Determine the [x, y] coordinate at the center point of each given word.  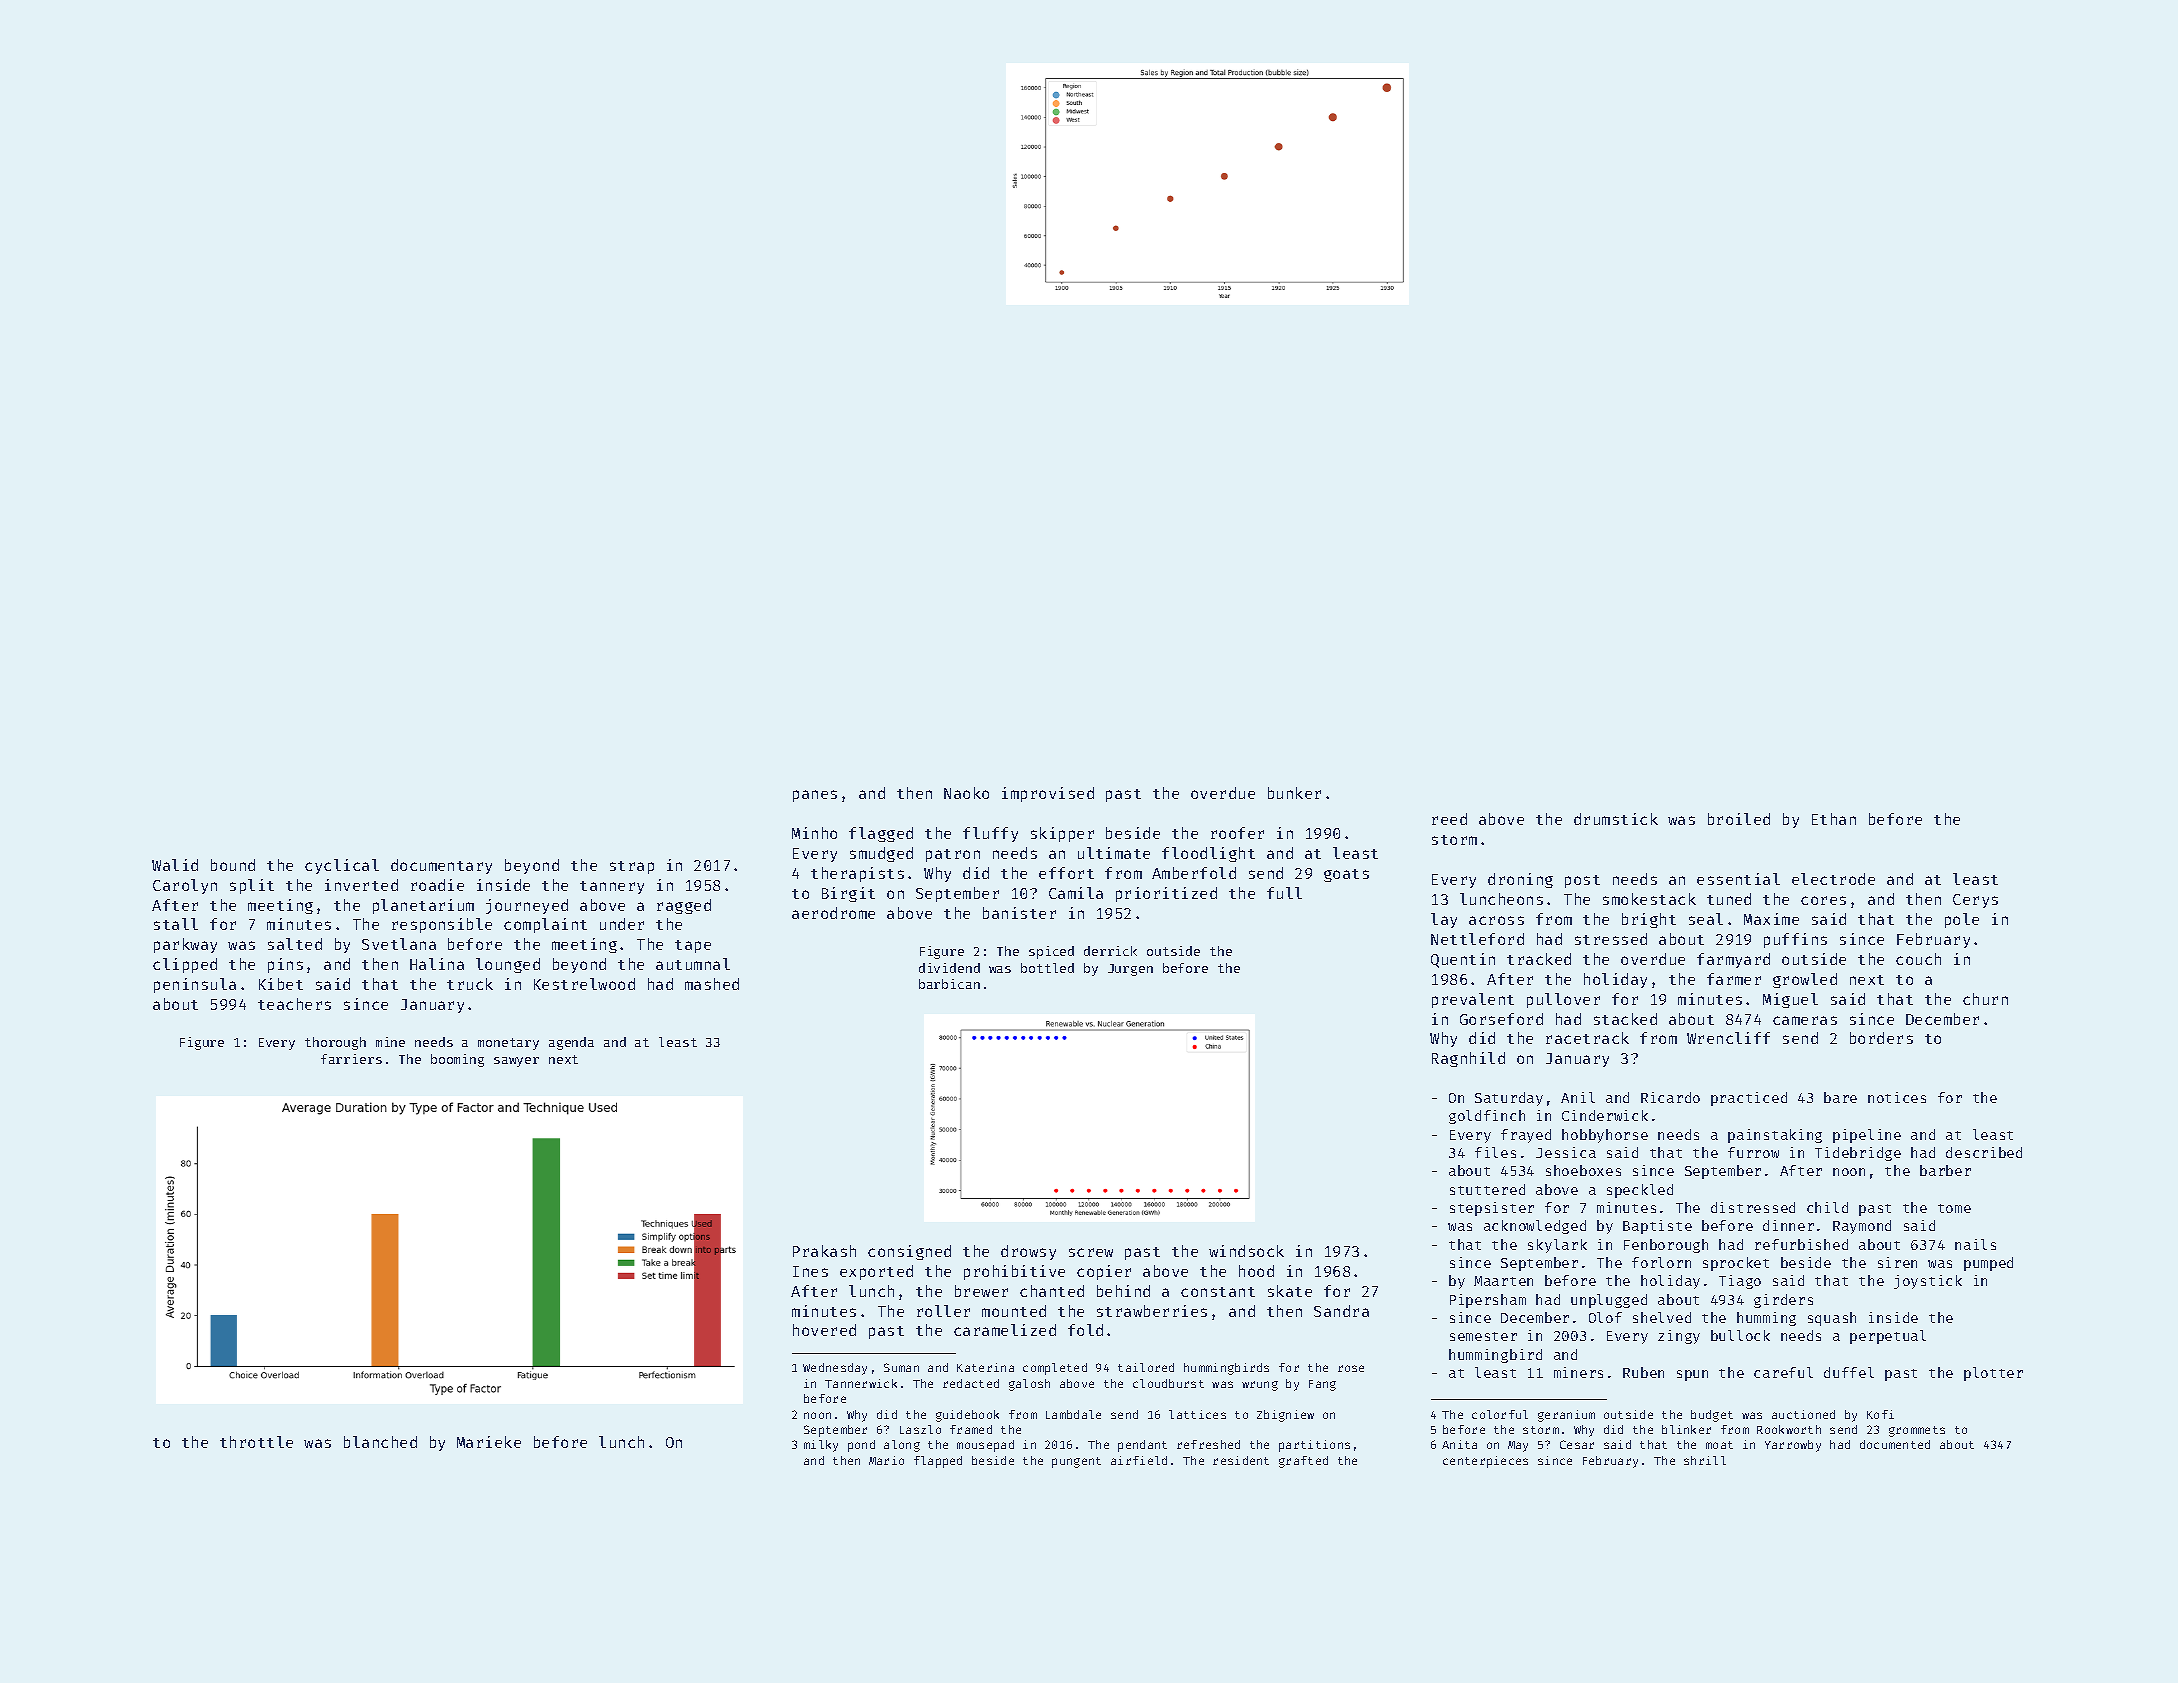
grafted [1303, 1462]
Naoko [966, 793]
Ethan [1834, 819]
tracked [1539, 959]
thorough [335, 1043]
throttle [256, 1442]
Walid [175, 865]
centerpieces [1485, 1462]
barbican [949, 984]
